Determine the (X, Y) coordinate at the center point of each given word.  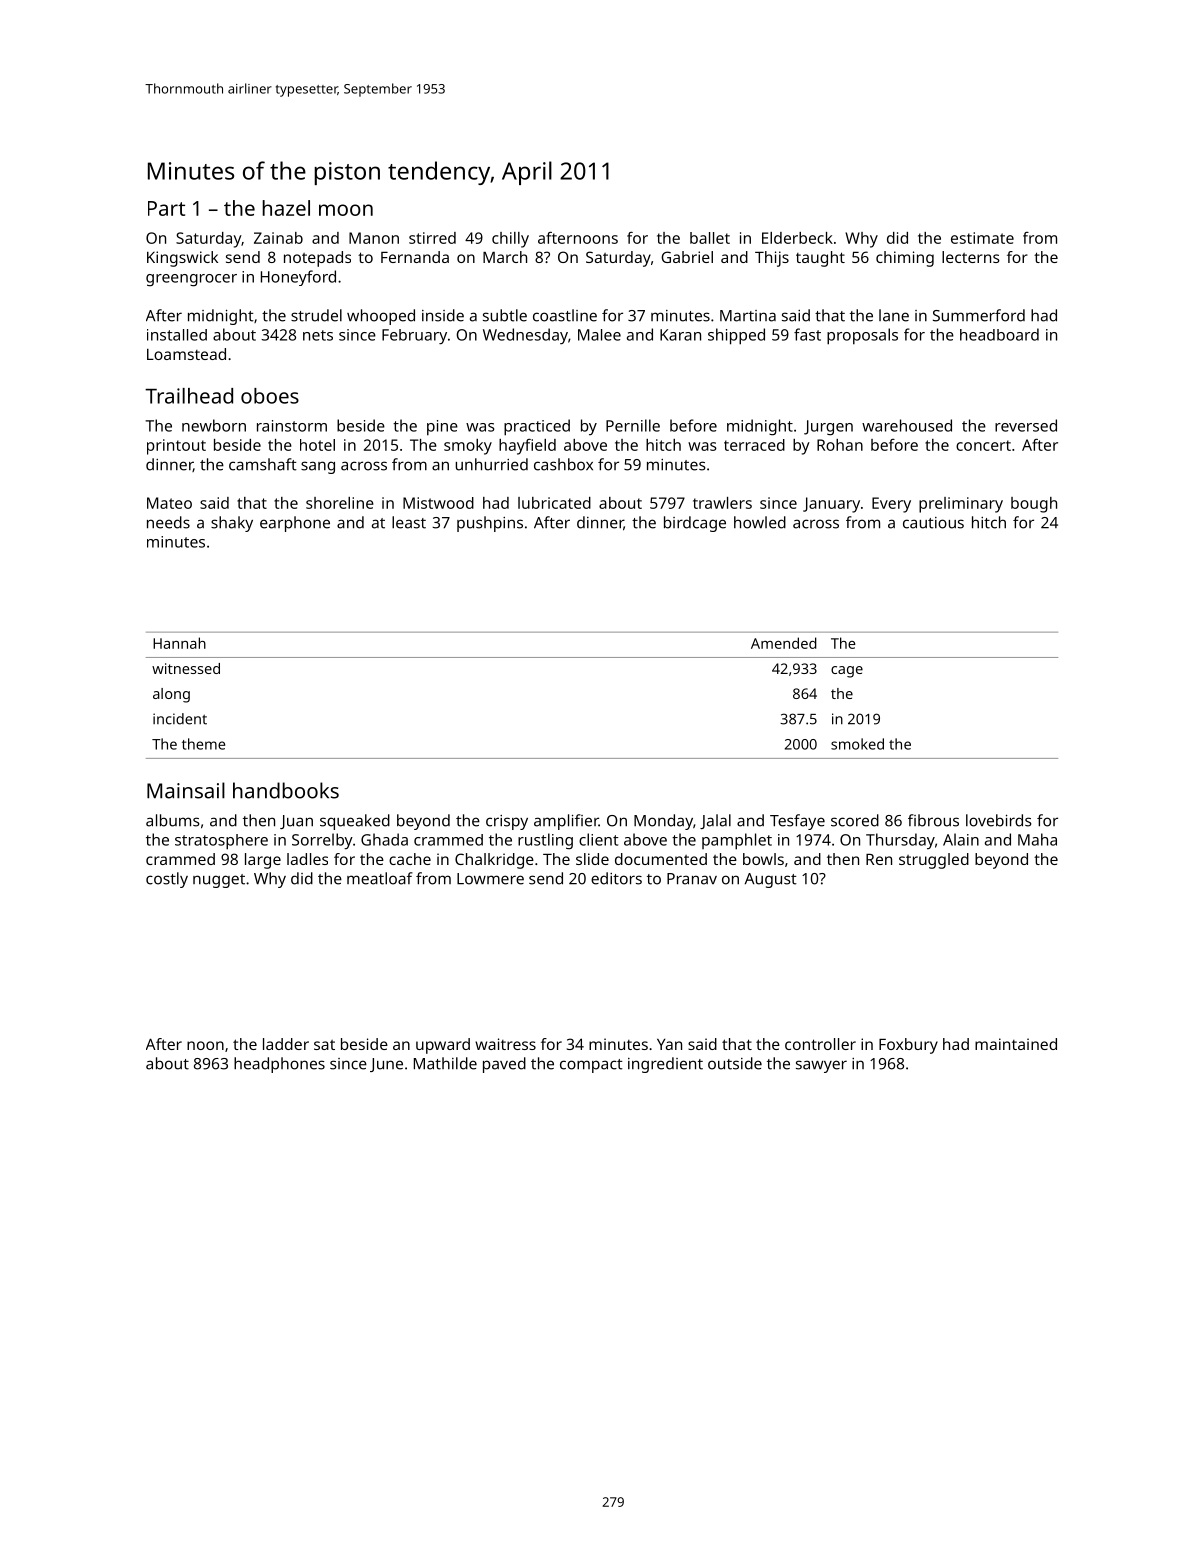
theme (203, 744)
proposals (862, 336)
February (414, 337)
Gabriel (687, 257)
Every (891, 505)
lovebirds (999, 820)
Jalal (715, 821)
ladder (286, 1044)
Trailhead (189, 396)
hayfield (527, 447)
